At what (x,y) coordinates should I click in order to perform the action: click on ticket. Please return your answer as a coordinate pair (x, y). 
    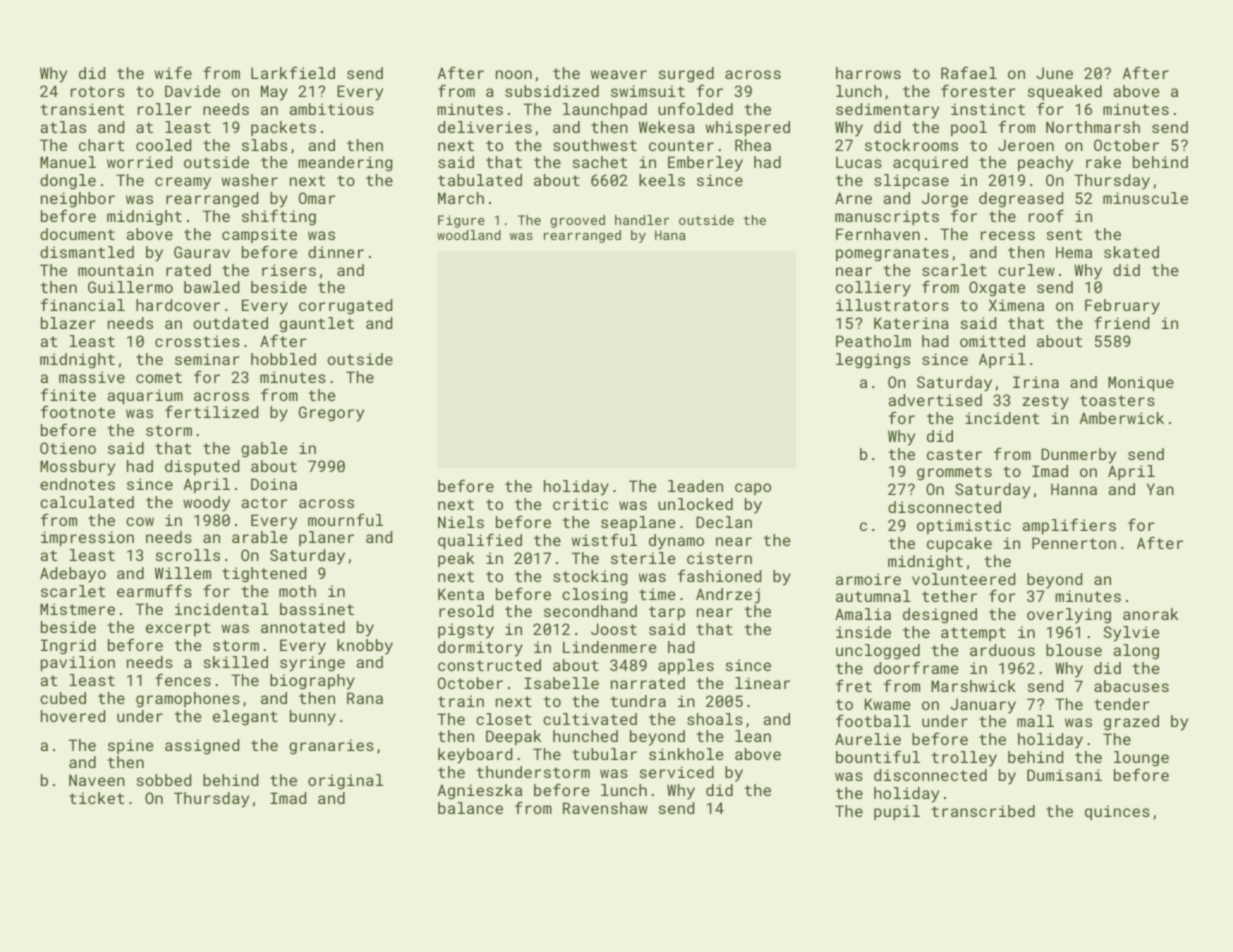
    Looking at the image, I should click on (96, 798).
